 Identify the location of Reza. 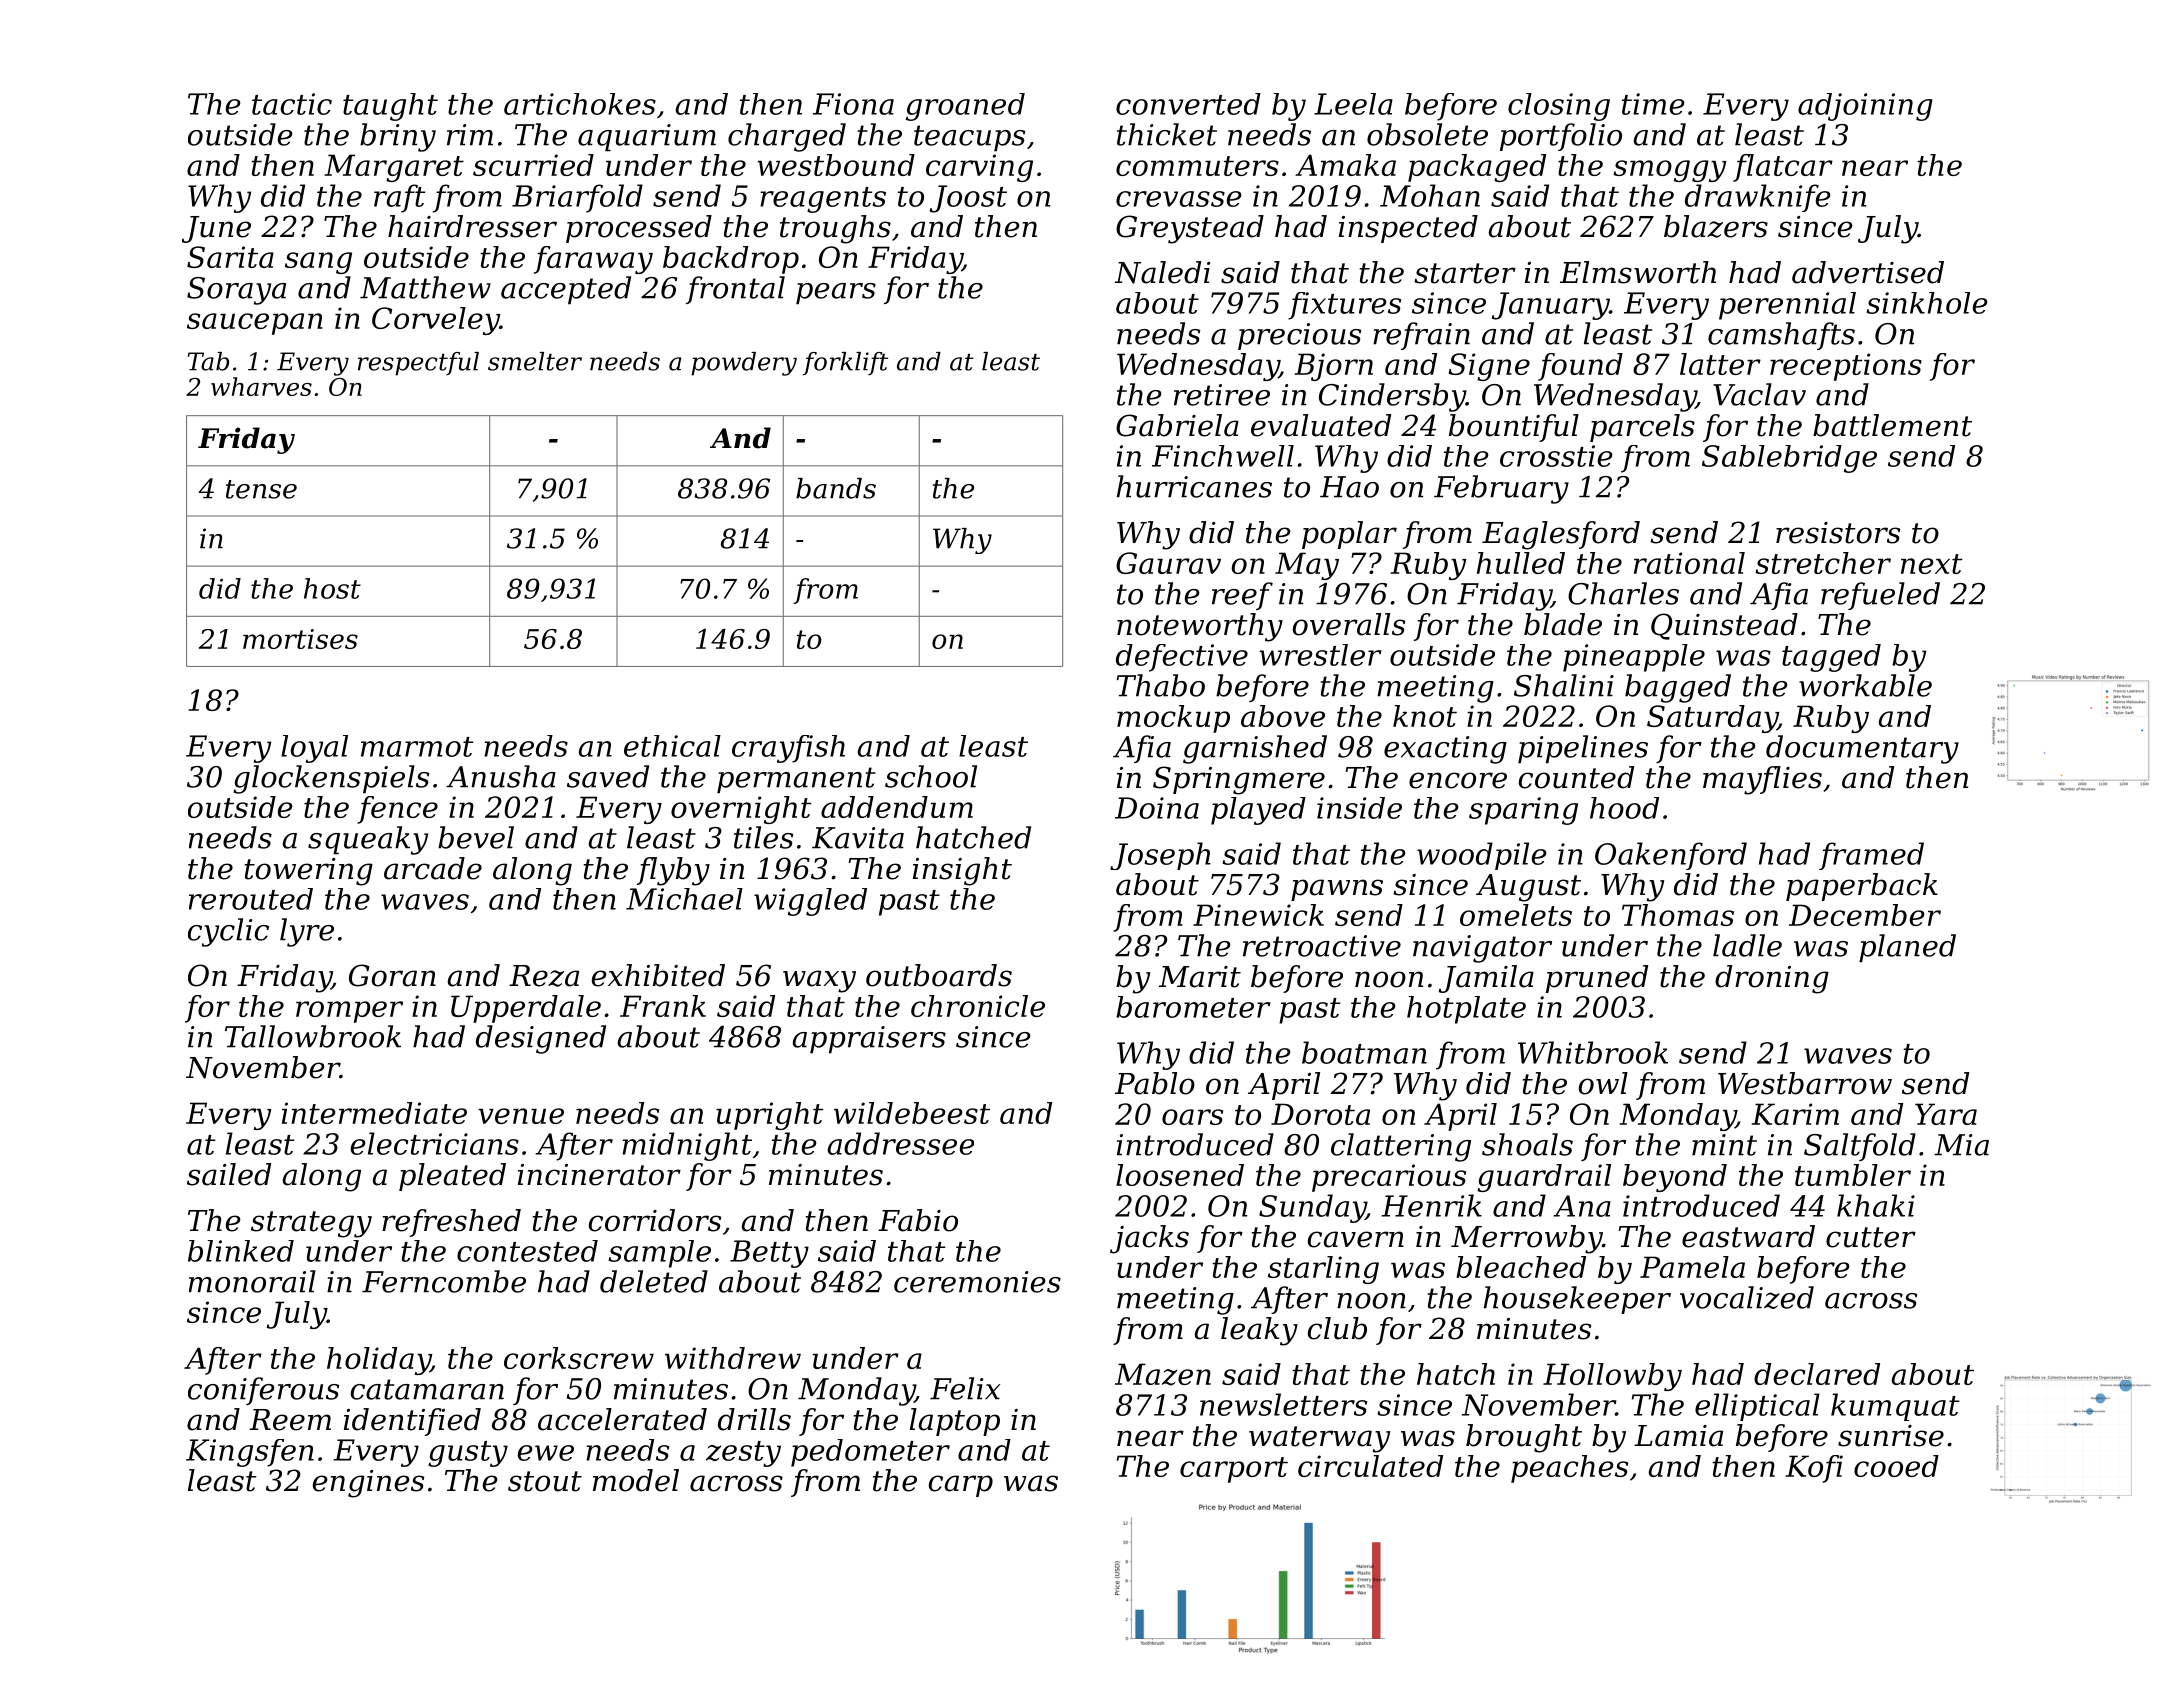
(544, 976).
